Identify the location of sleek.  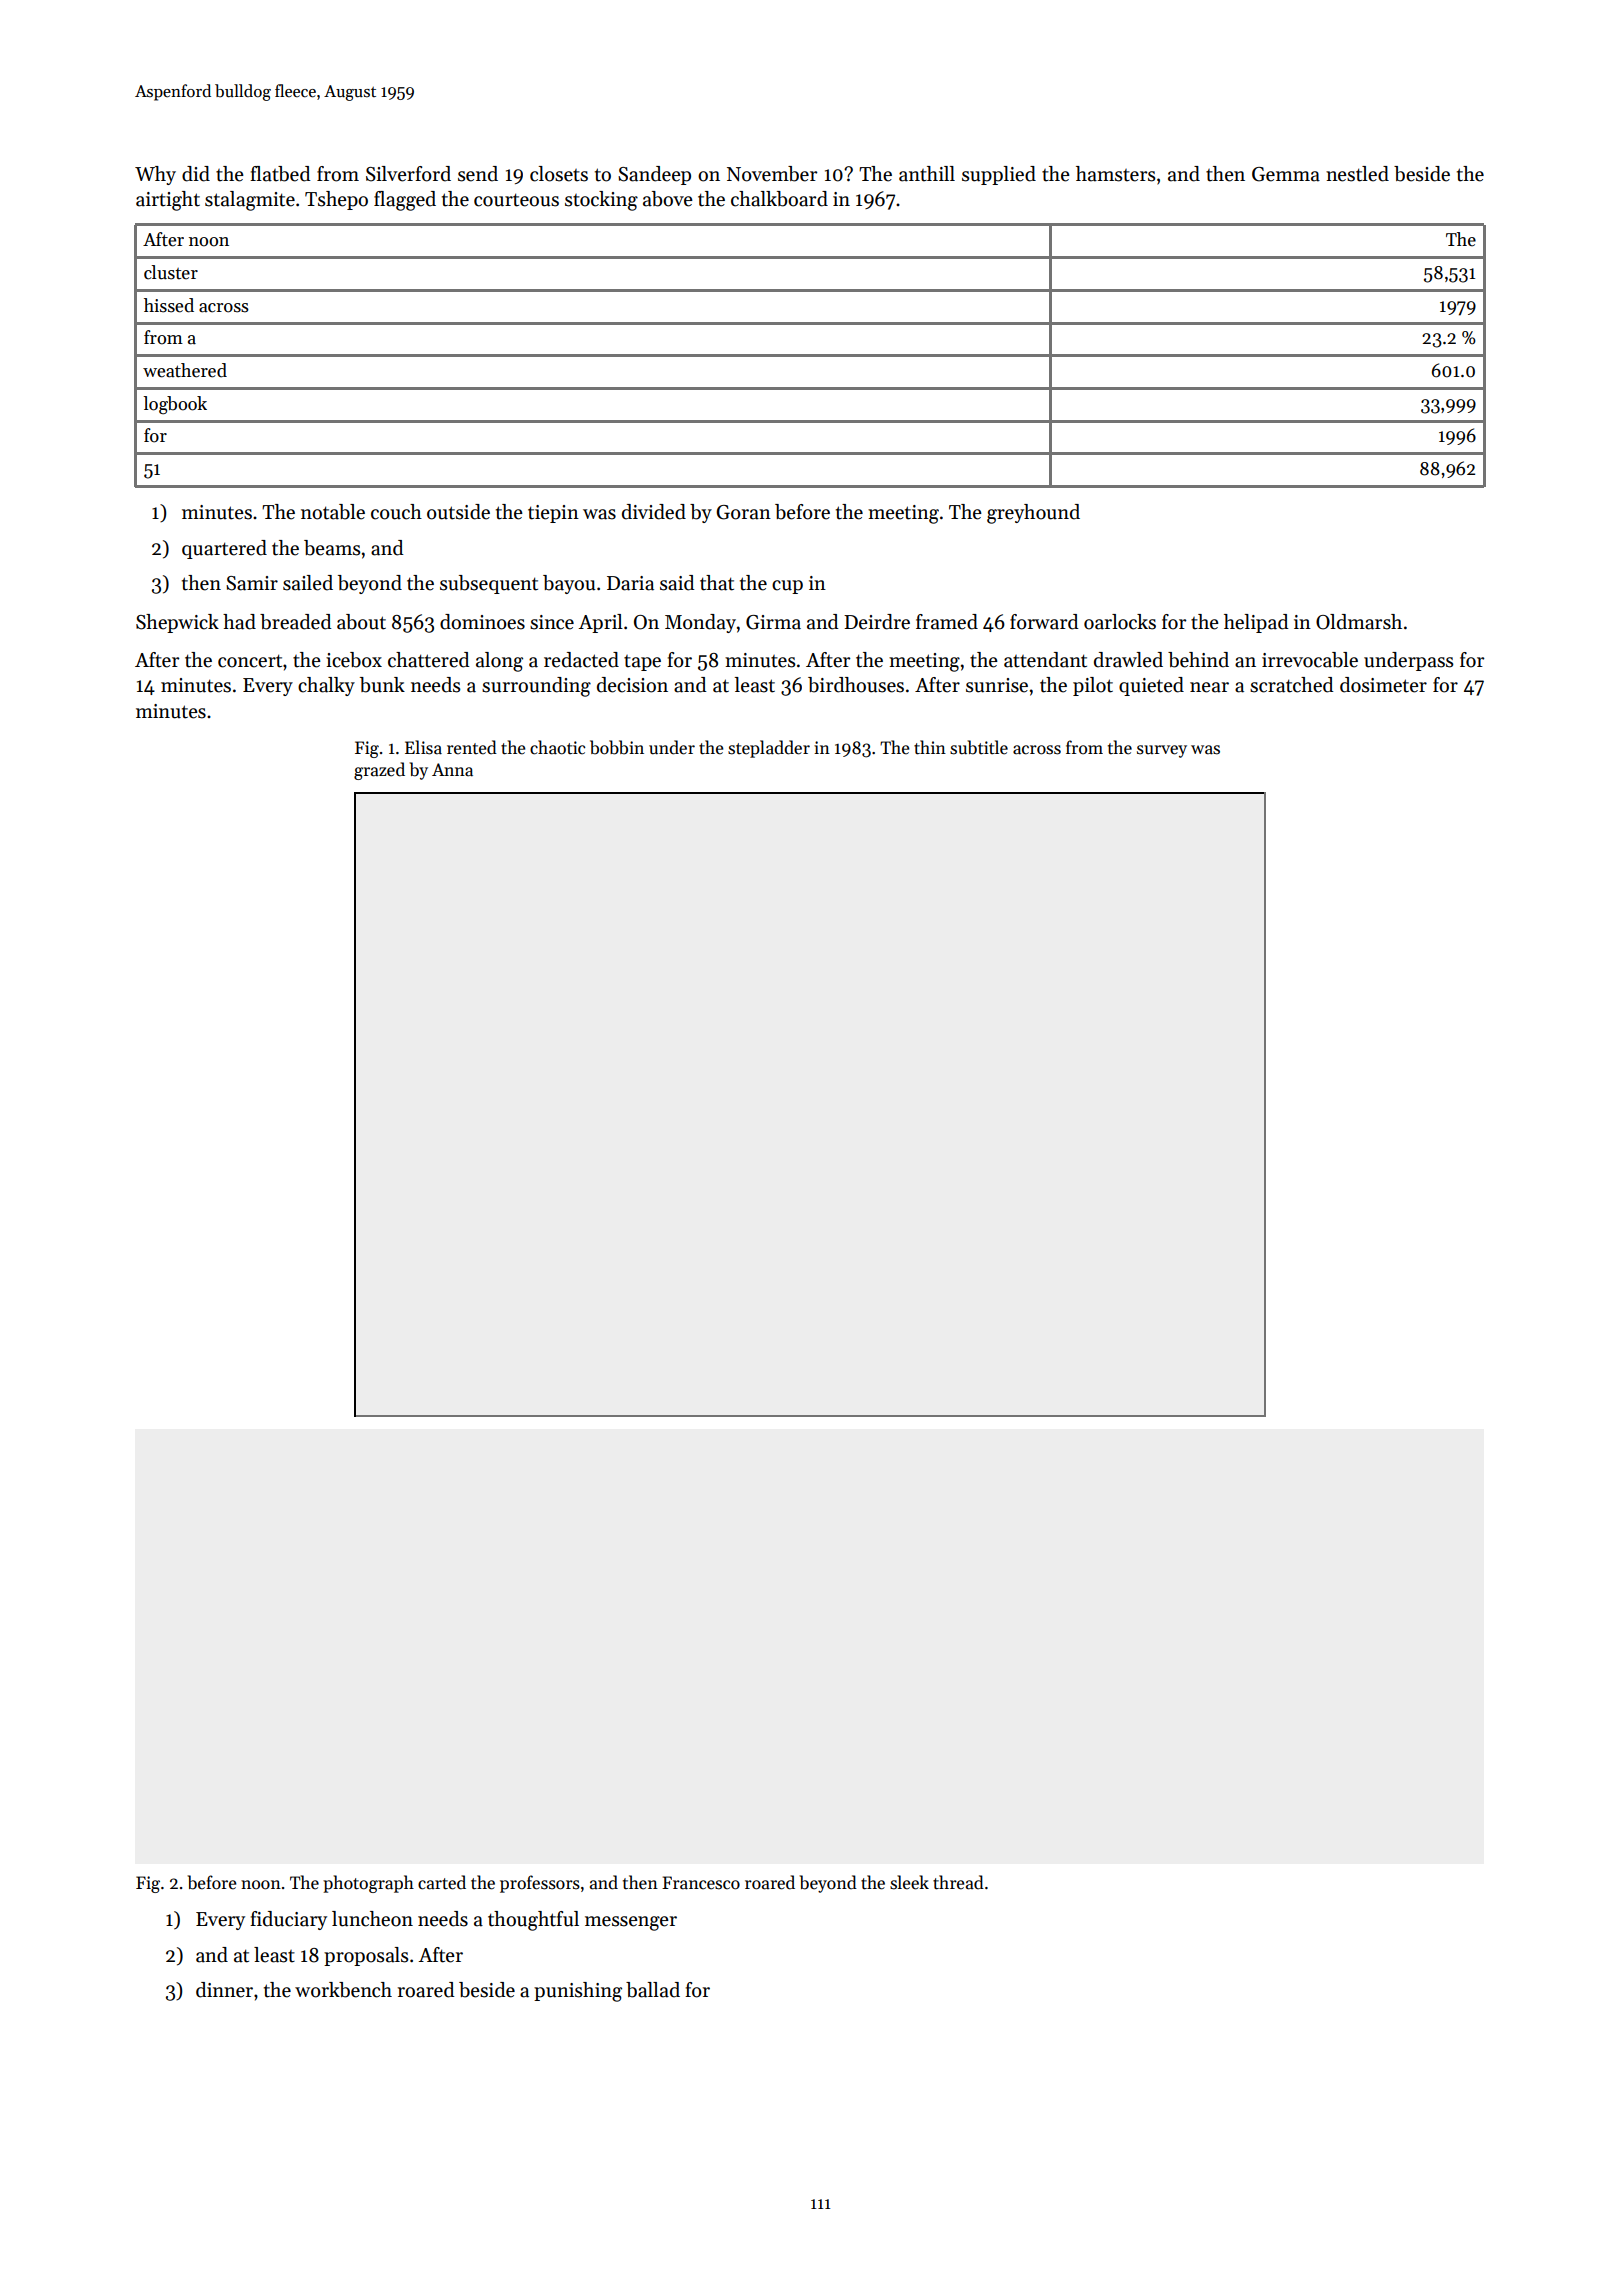
(909, 1882).
